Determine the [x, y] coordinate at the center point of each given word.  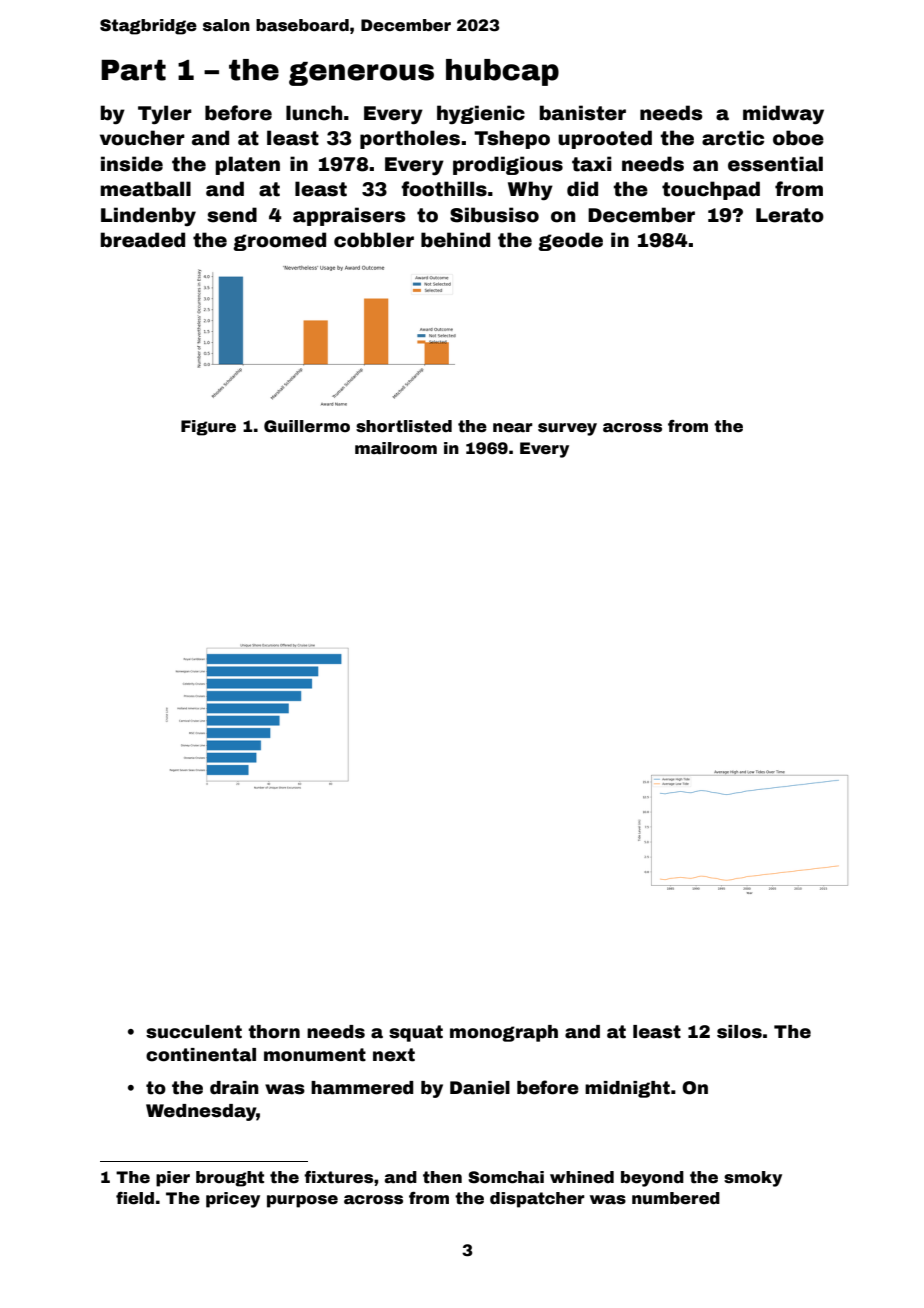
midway [783, 115]
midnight [627, 1089]
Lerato [790, 215]
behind [455, 240]
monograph [504, 1033]
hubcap [502, 72]
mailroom [396, 448]
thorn [274, 1032]
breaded [143, 240]
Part [133, 70]
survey [567, 429]
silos [739, 1032]
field [135, 1198]
